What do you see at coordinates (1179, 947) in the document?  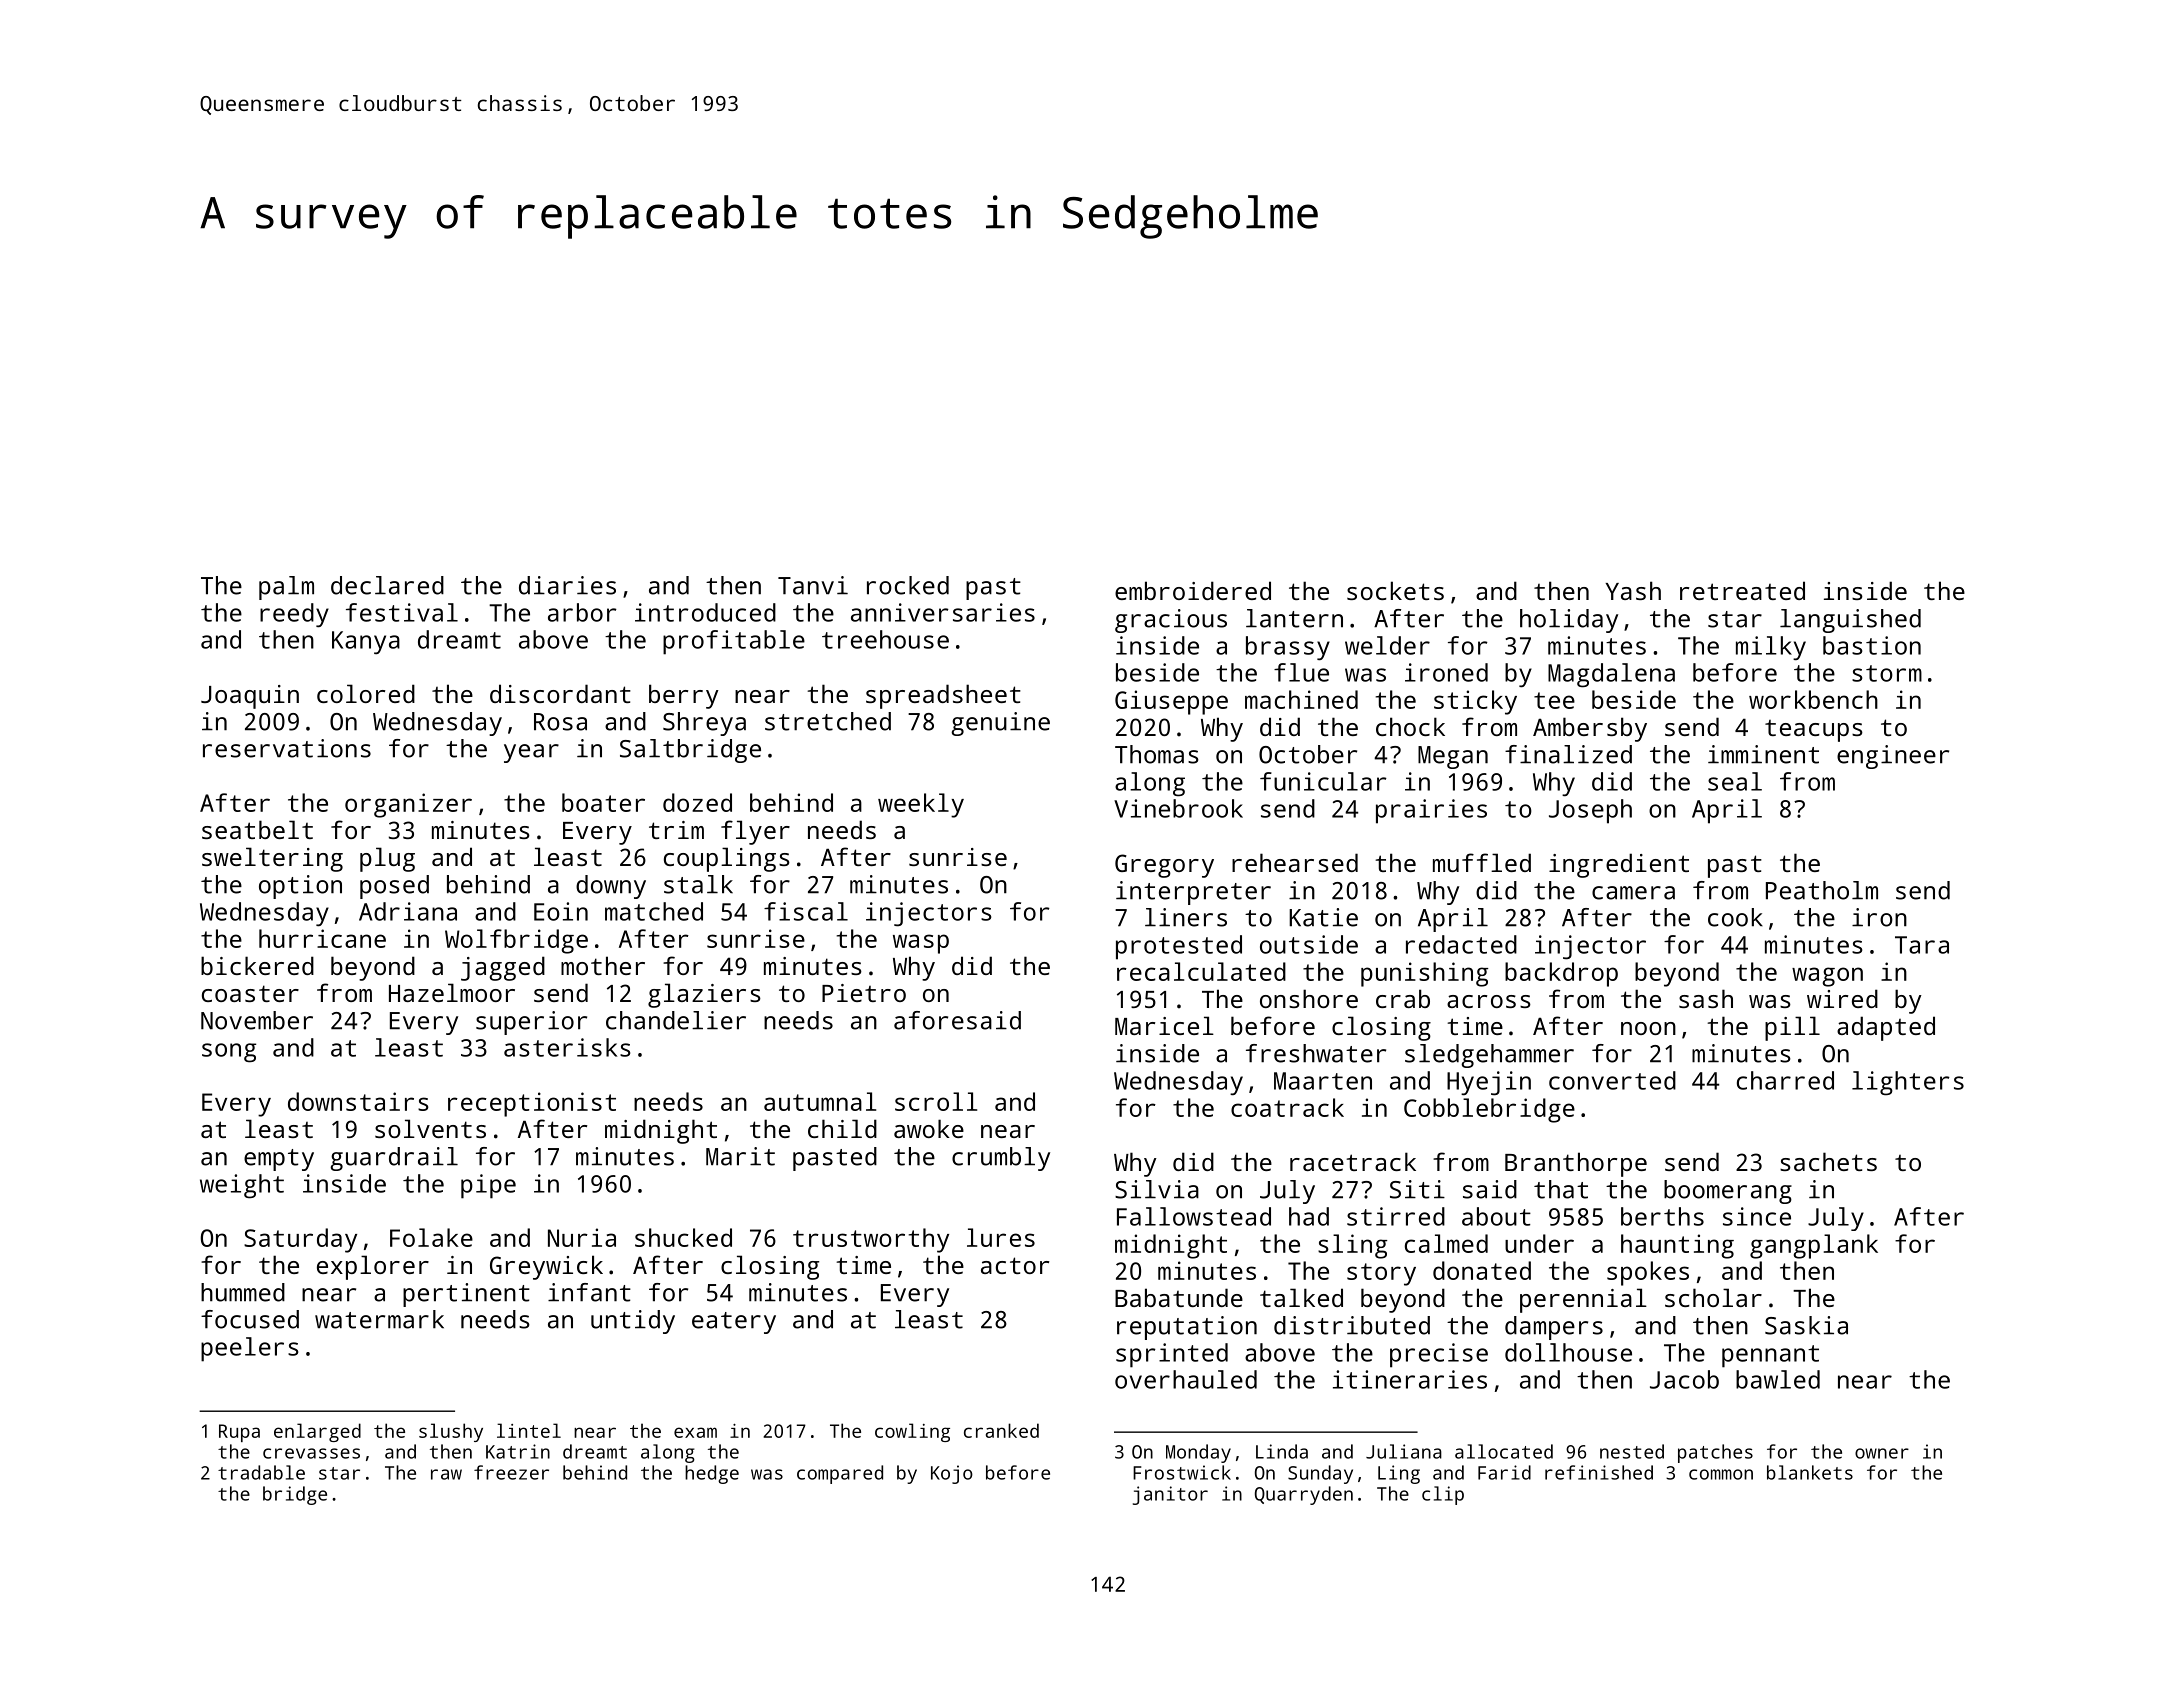 I see `protested` at bounding box center [1179, 947].
